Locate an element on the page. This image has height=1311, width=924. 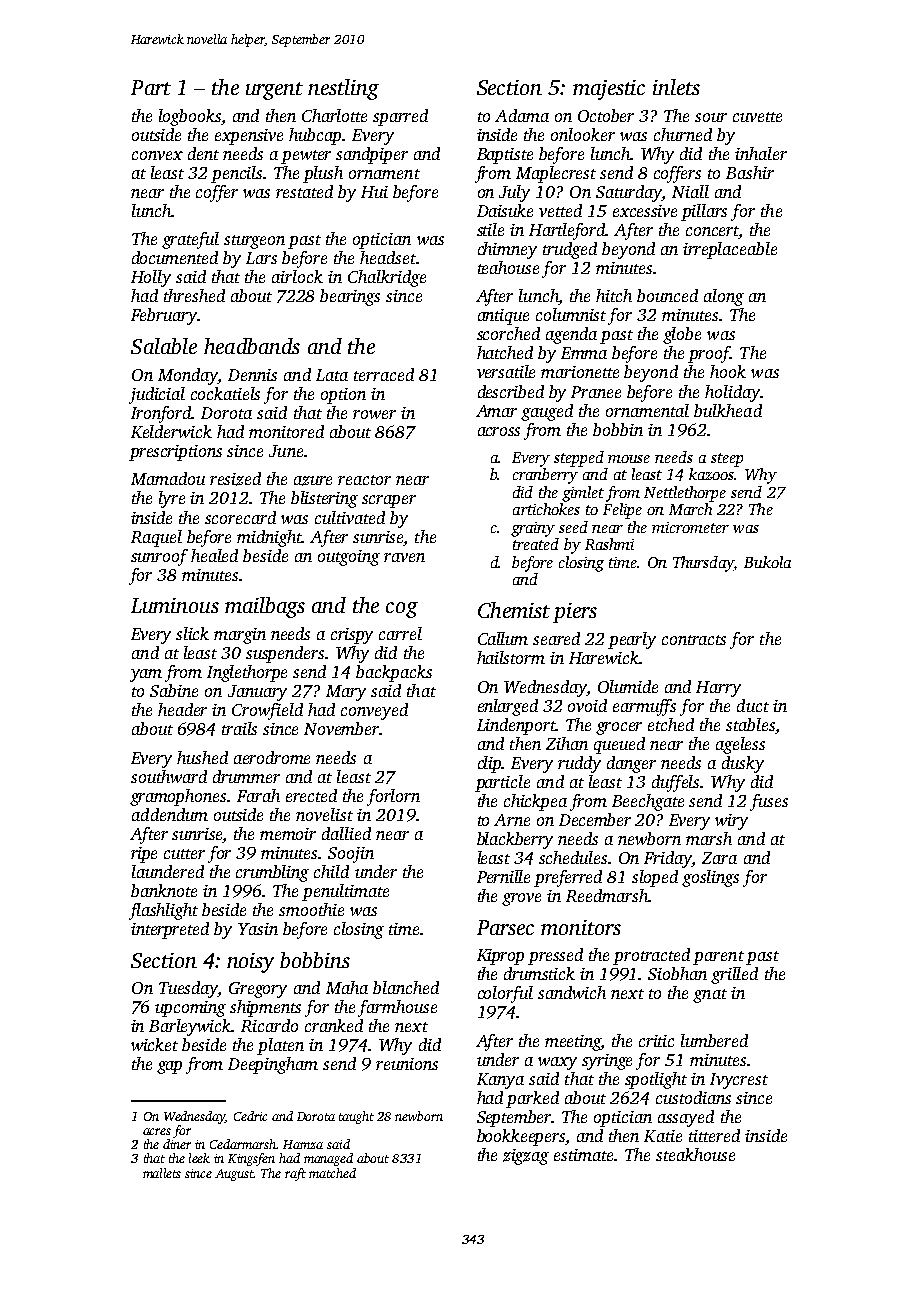
excessive is located at coordinates (645, 211).
